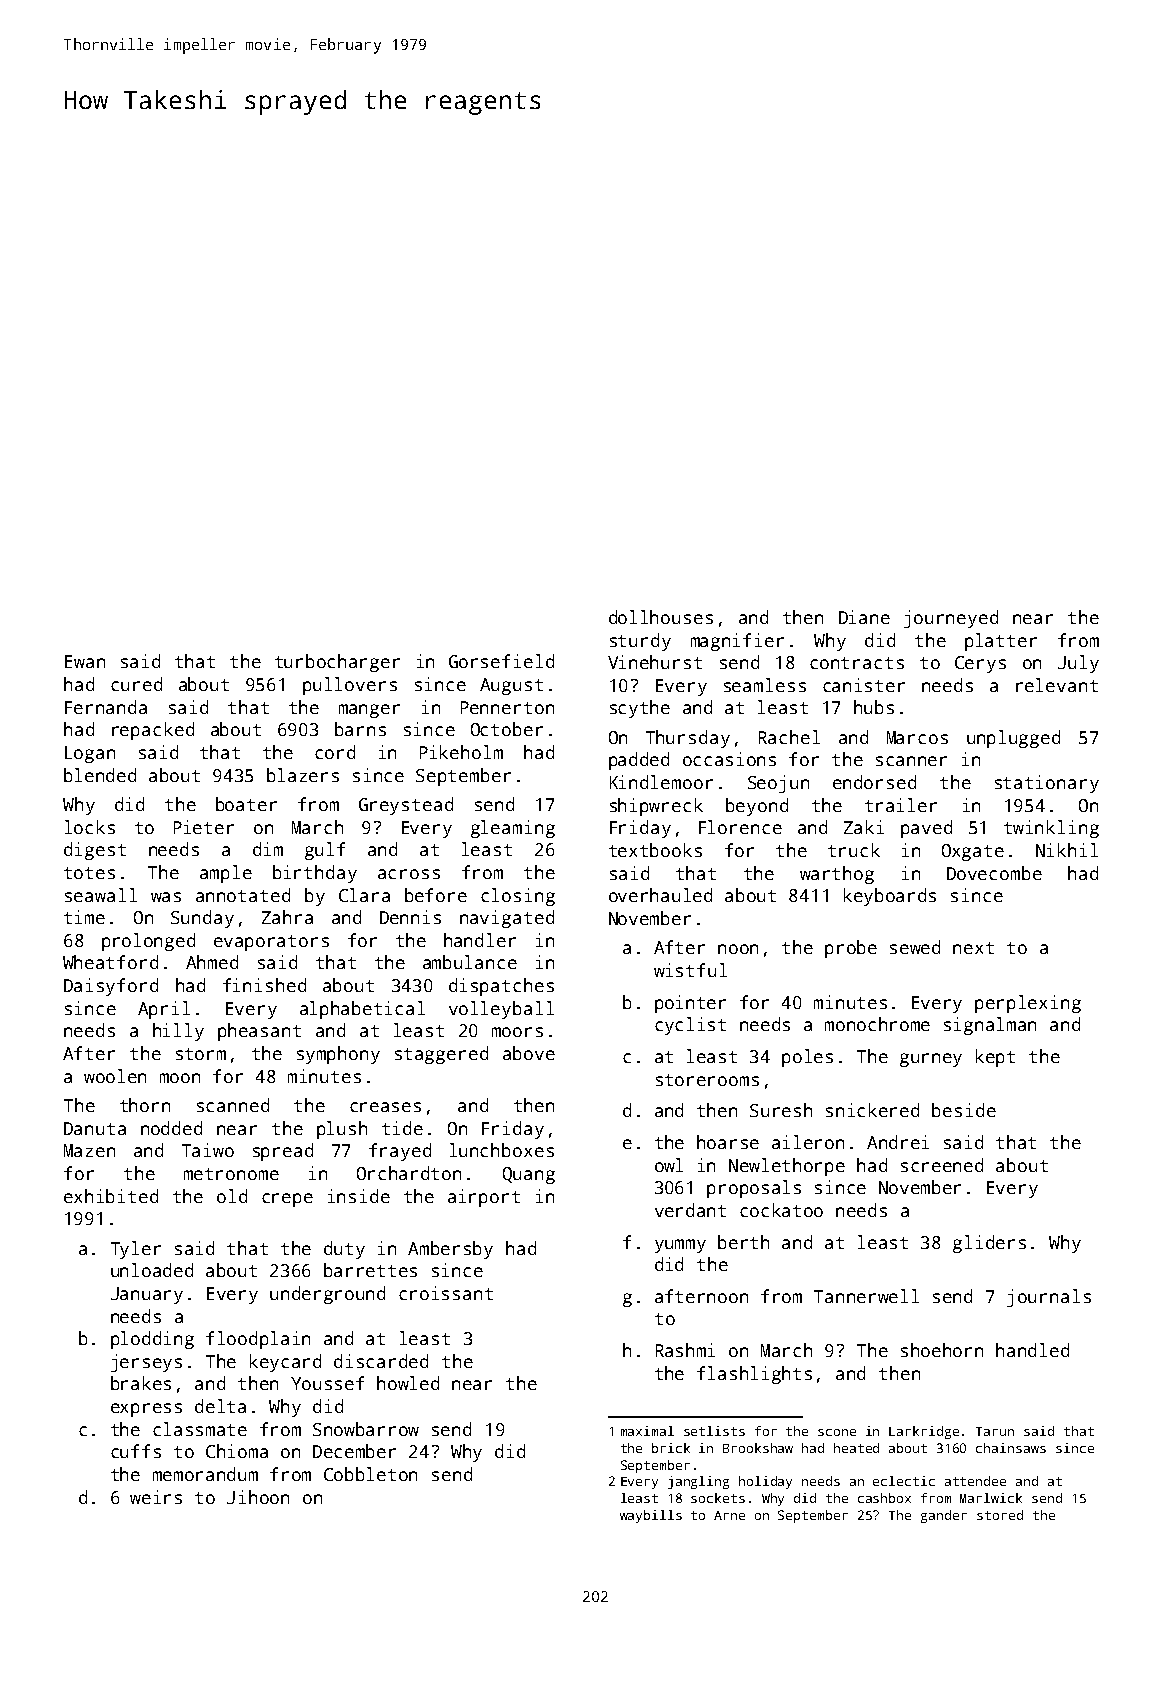  I want to click on unplugged, so click(1013, 739).
